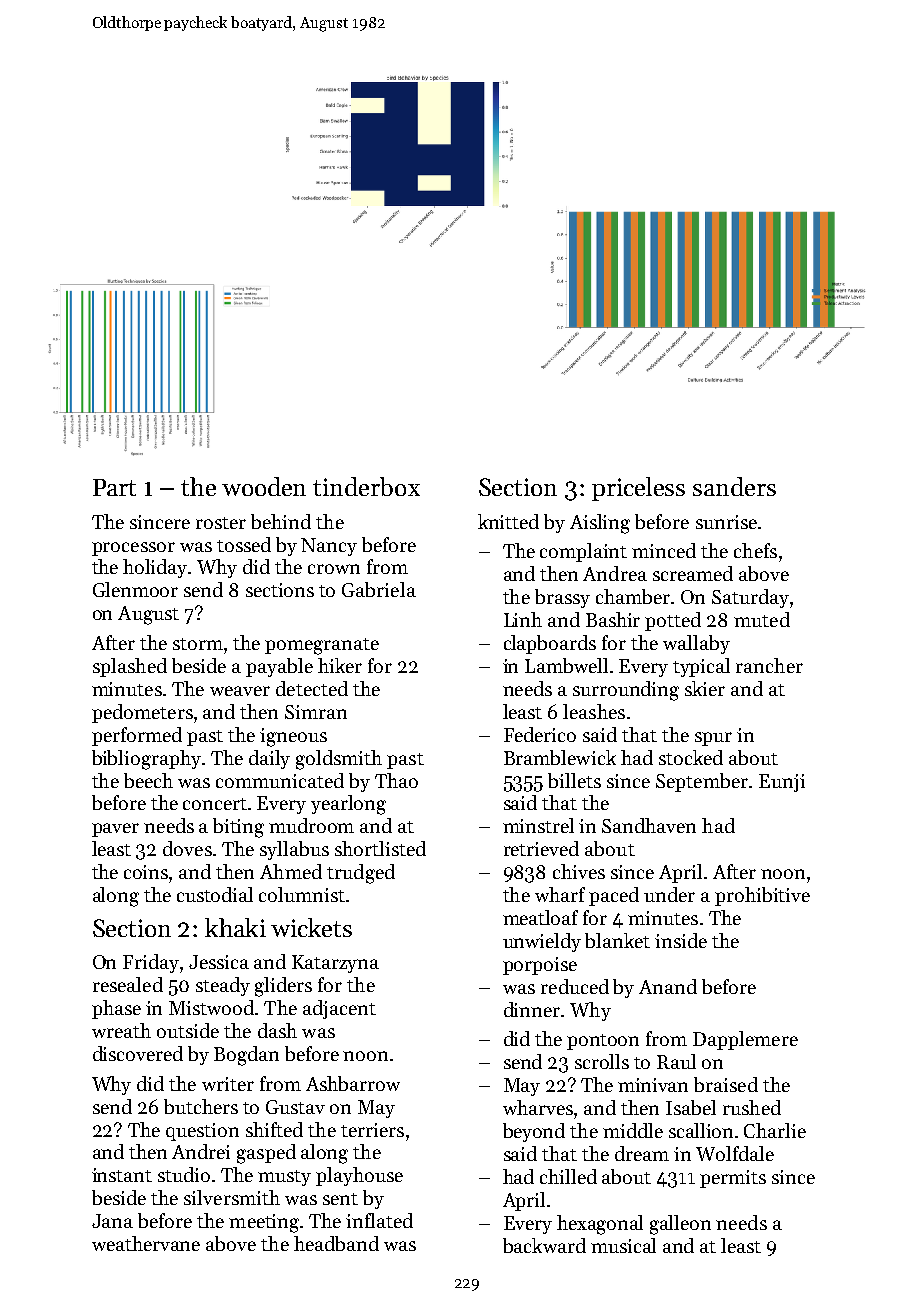 Image resolution: width=908 pixels, height=1316 pixels. I want to click on Ashbarrow, so click(353, 1083).
